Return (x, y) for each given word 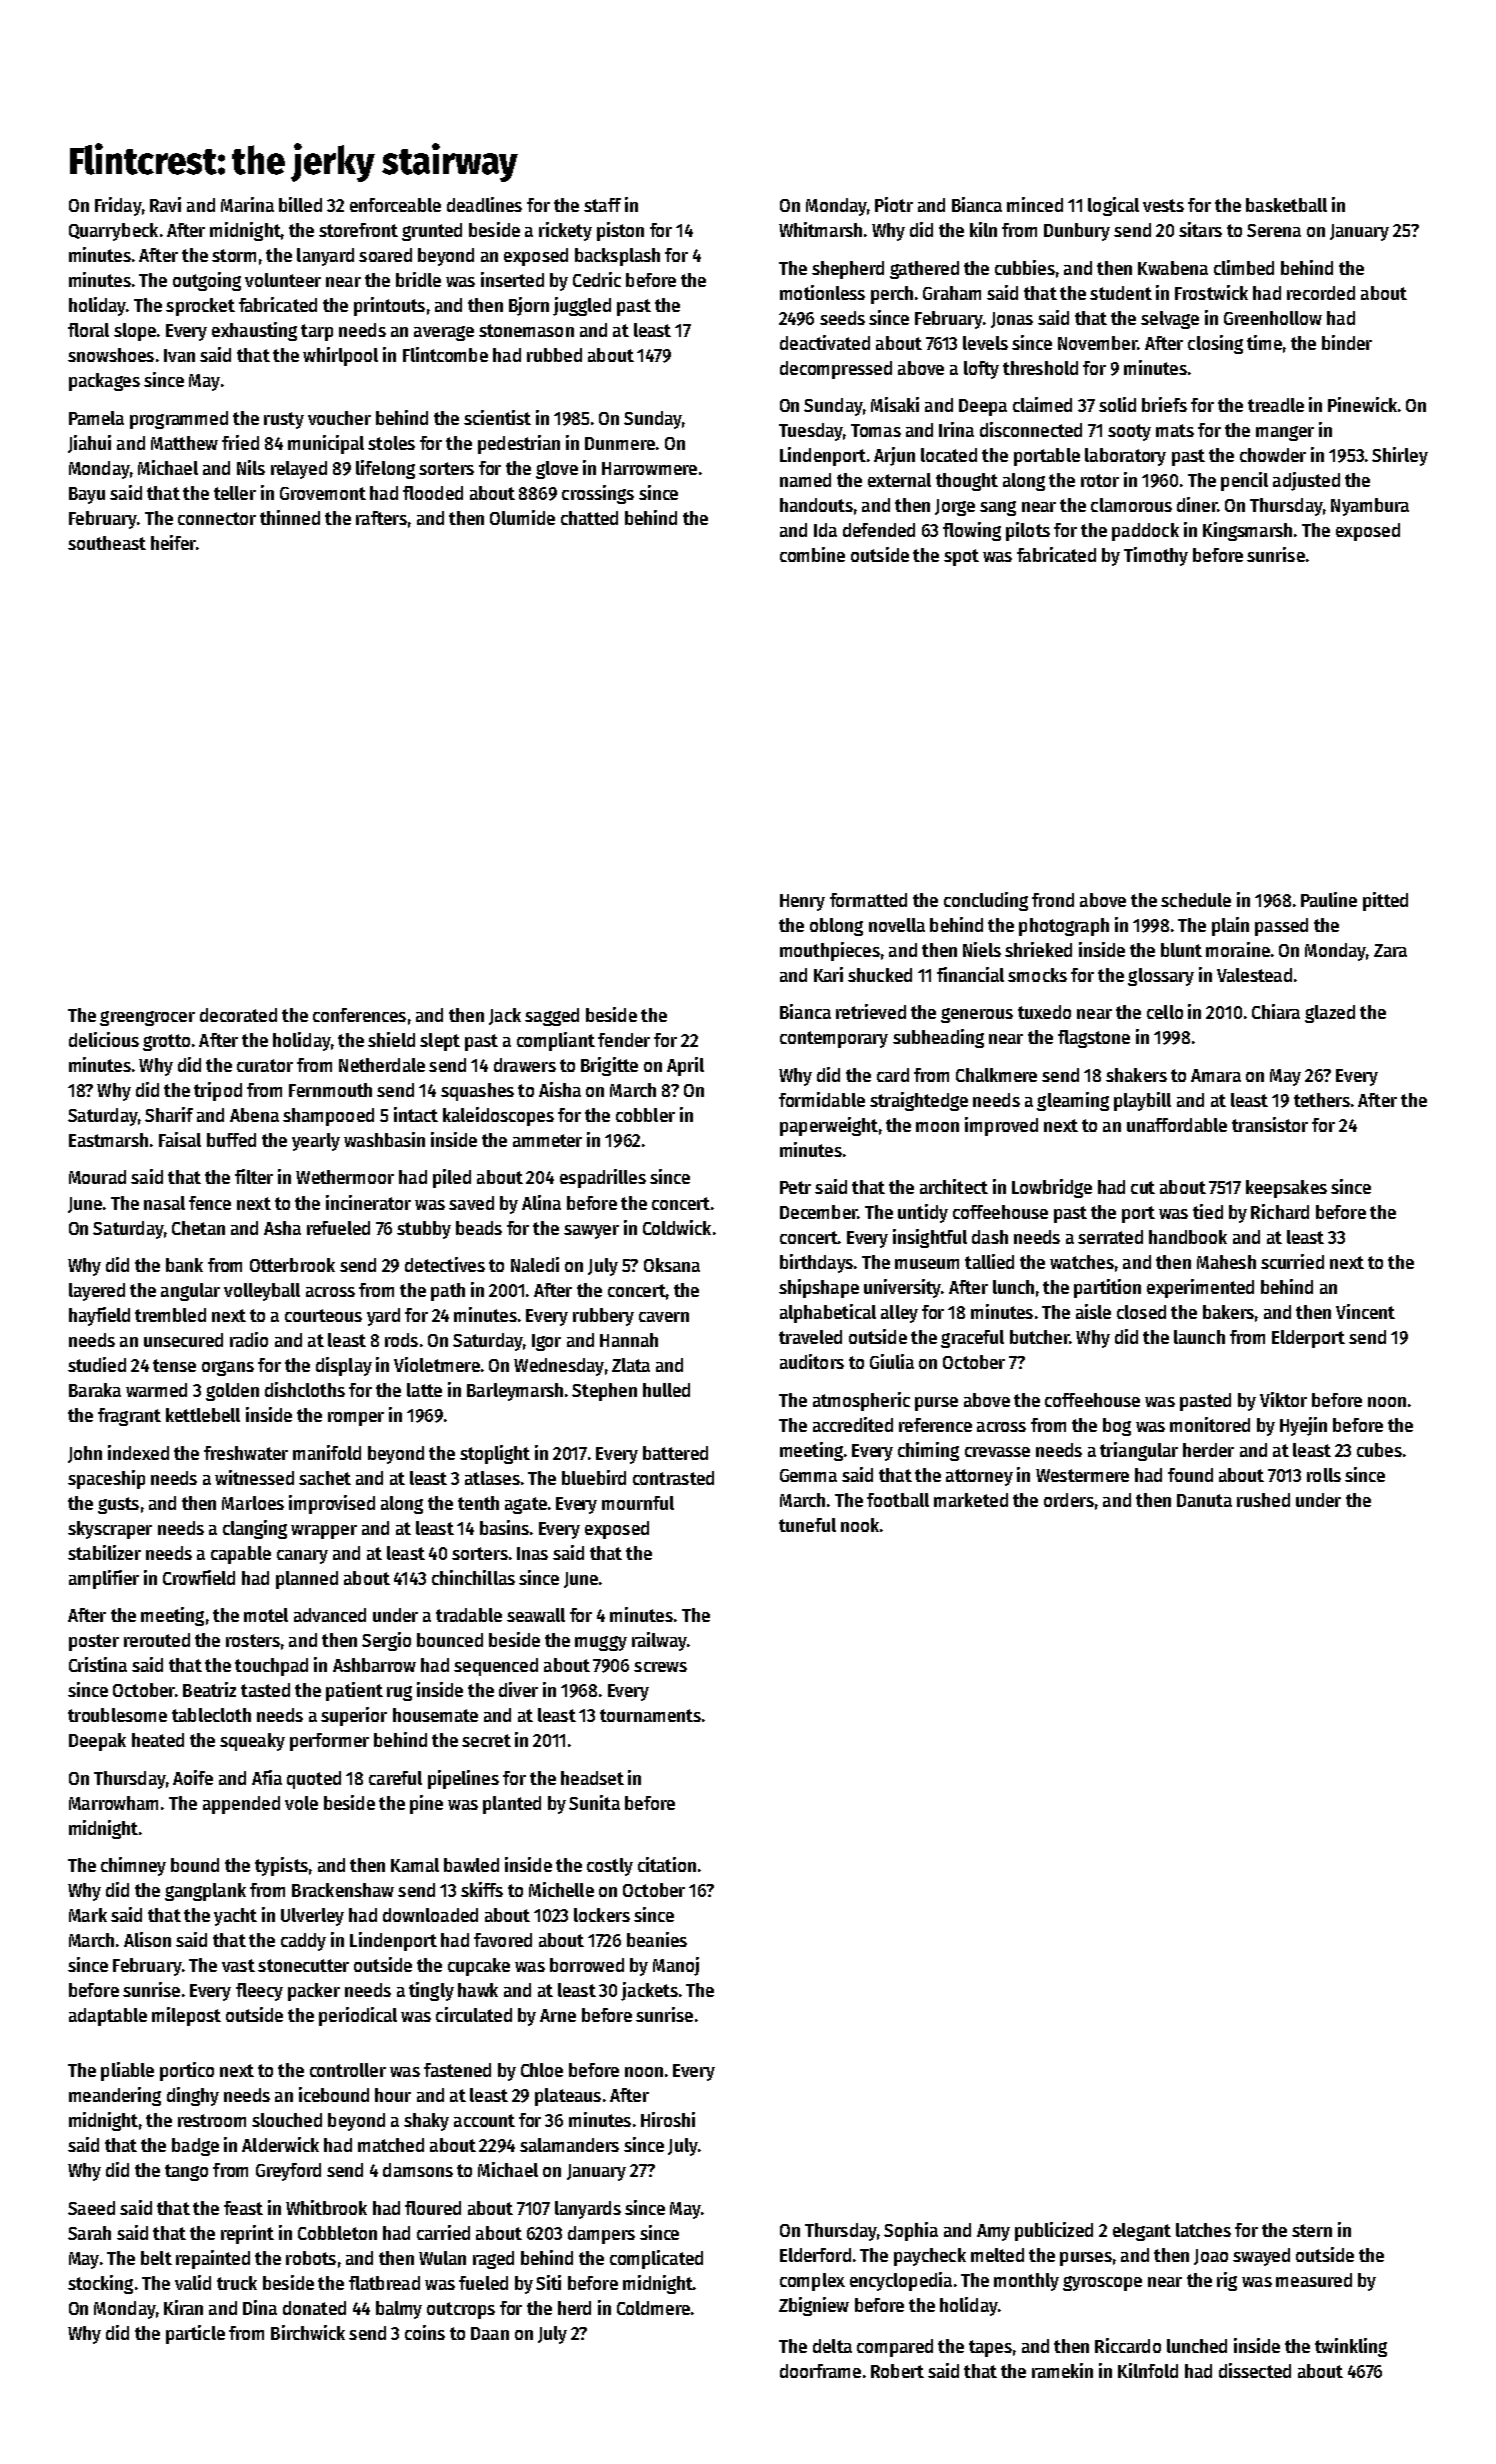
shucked (880, 975)
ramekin (1062, 2370)
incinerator (368, 1202)
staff (602, 205)
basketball (1286, 205)
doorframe (820, 2371)
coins (425, 2332)
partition (1107, 1288)
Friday (118, 206)
